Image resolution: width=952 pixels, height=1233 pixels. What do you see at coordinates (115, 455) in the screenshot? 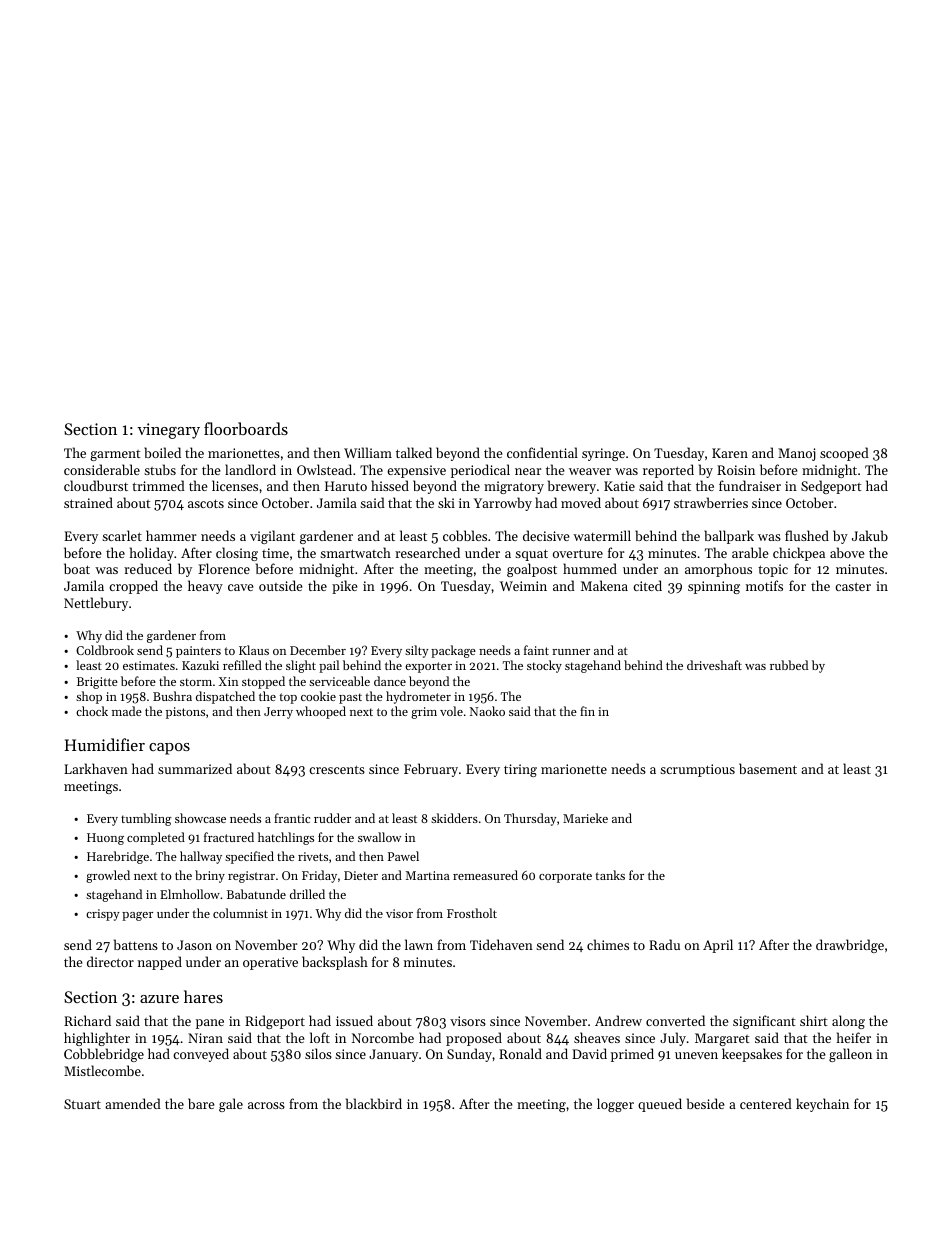
I see `garment` at bounding box center [115, 455].
